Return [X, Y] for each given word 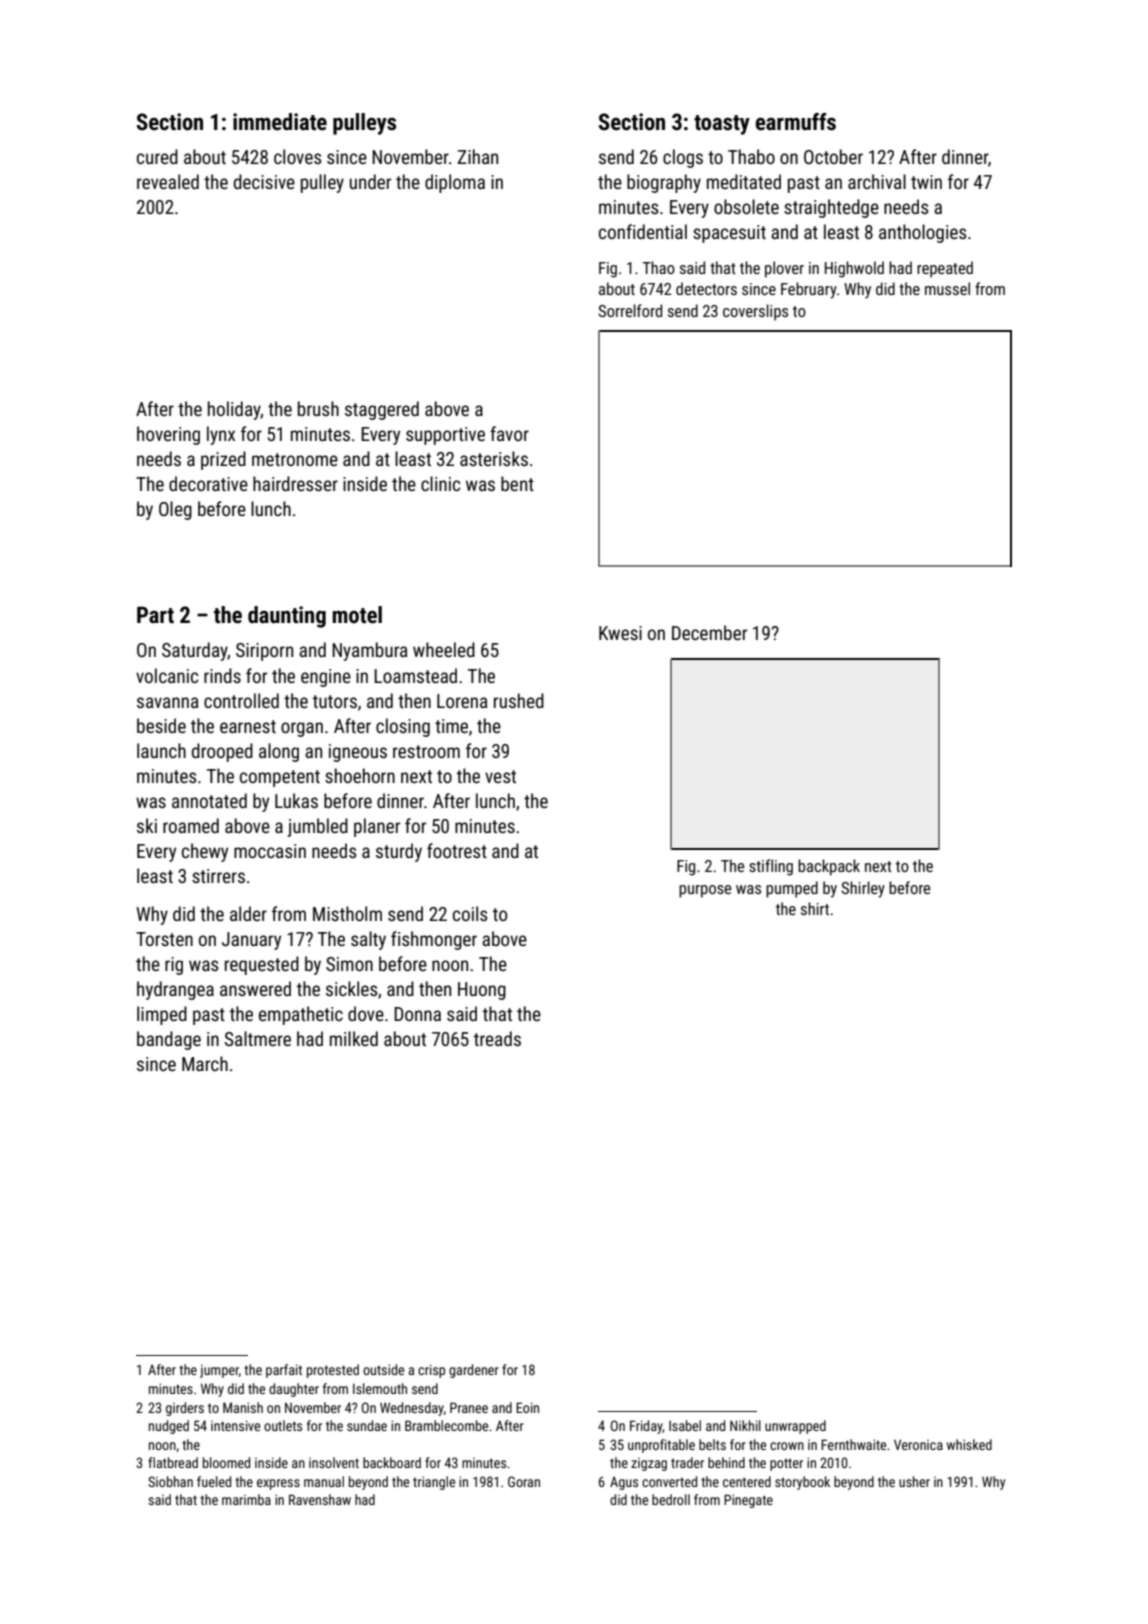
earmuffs [796, 122]
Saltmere [258, 1038]
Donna [417, 1014]
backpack [829, 867]
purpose [705, 891]
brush [318, 408]
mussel [947, 288]
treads [497, 1038]
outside [383, 1369]
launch [161, 750]
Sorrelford [630, 310]
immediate [280, 122]
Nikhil [745, 1425]
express [278, 1484]
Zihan [478, 156]
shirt [815, 908]
